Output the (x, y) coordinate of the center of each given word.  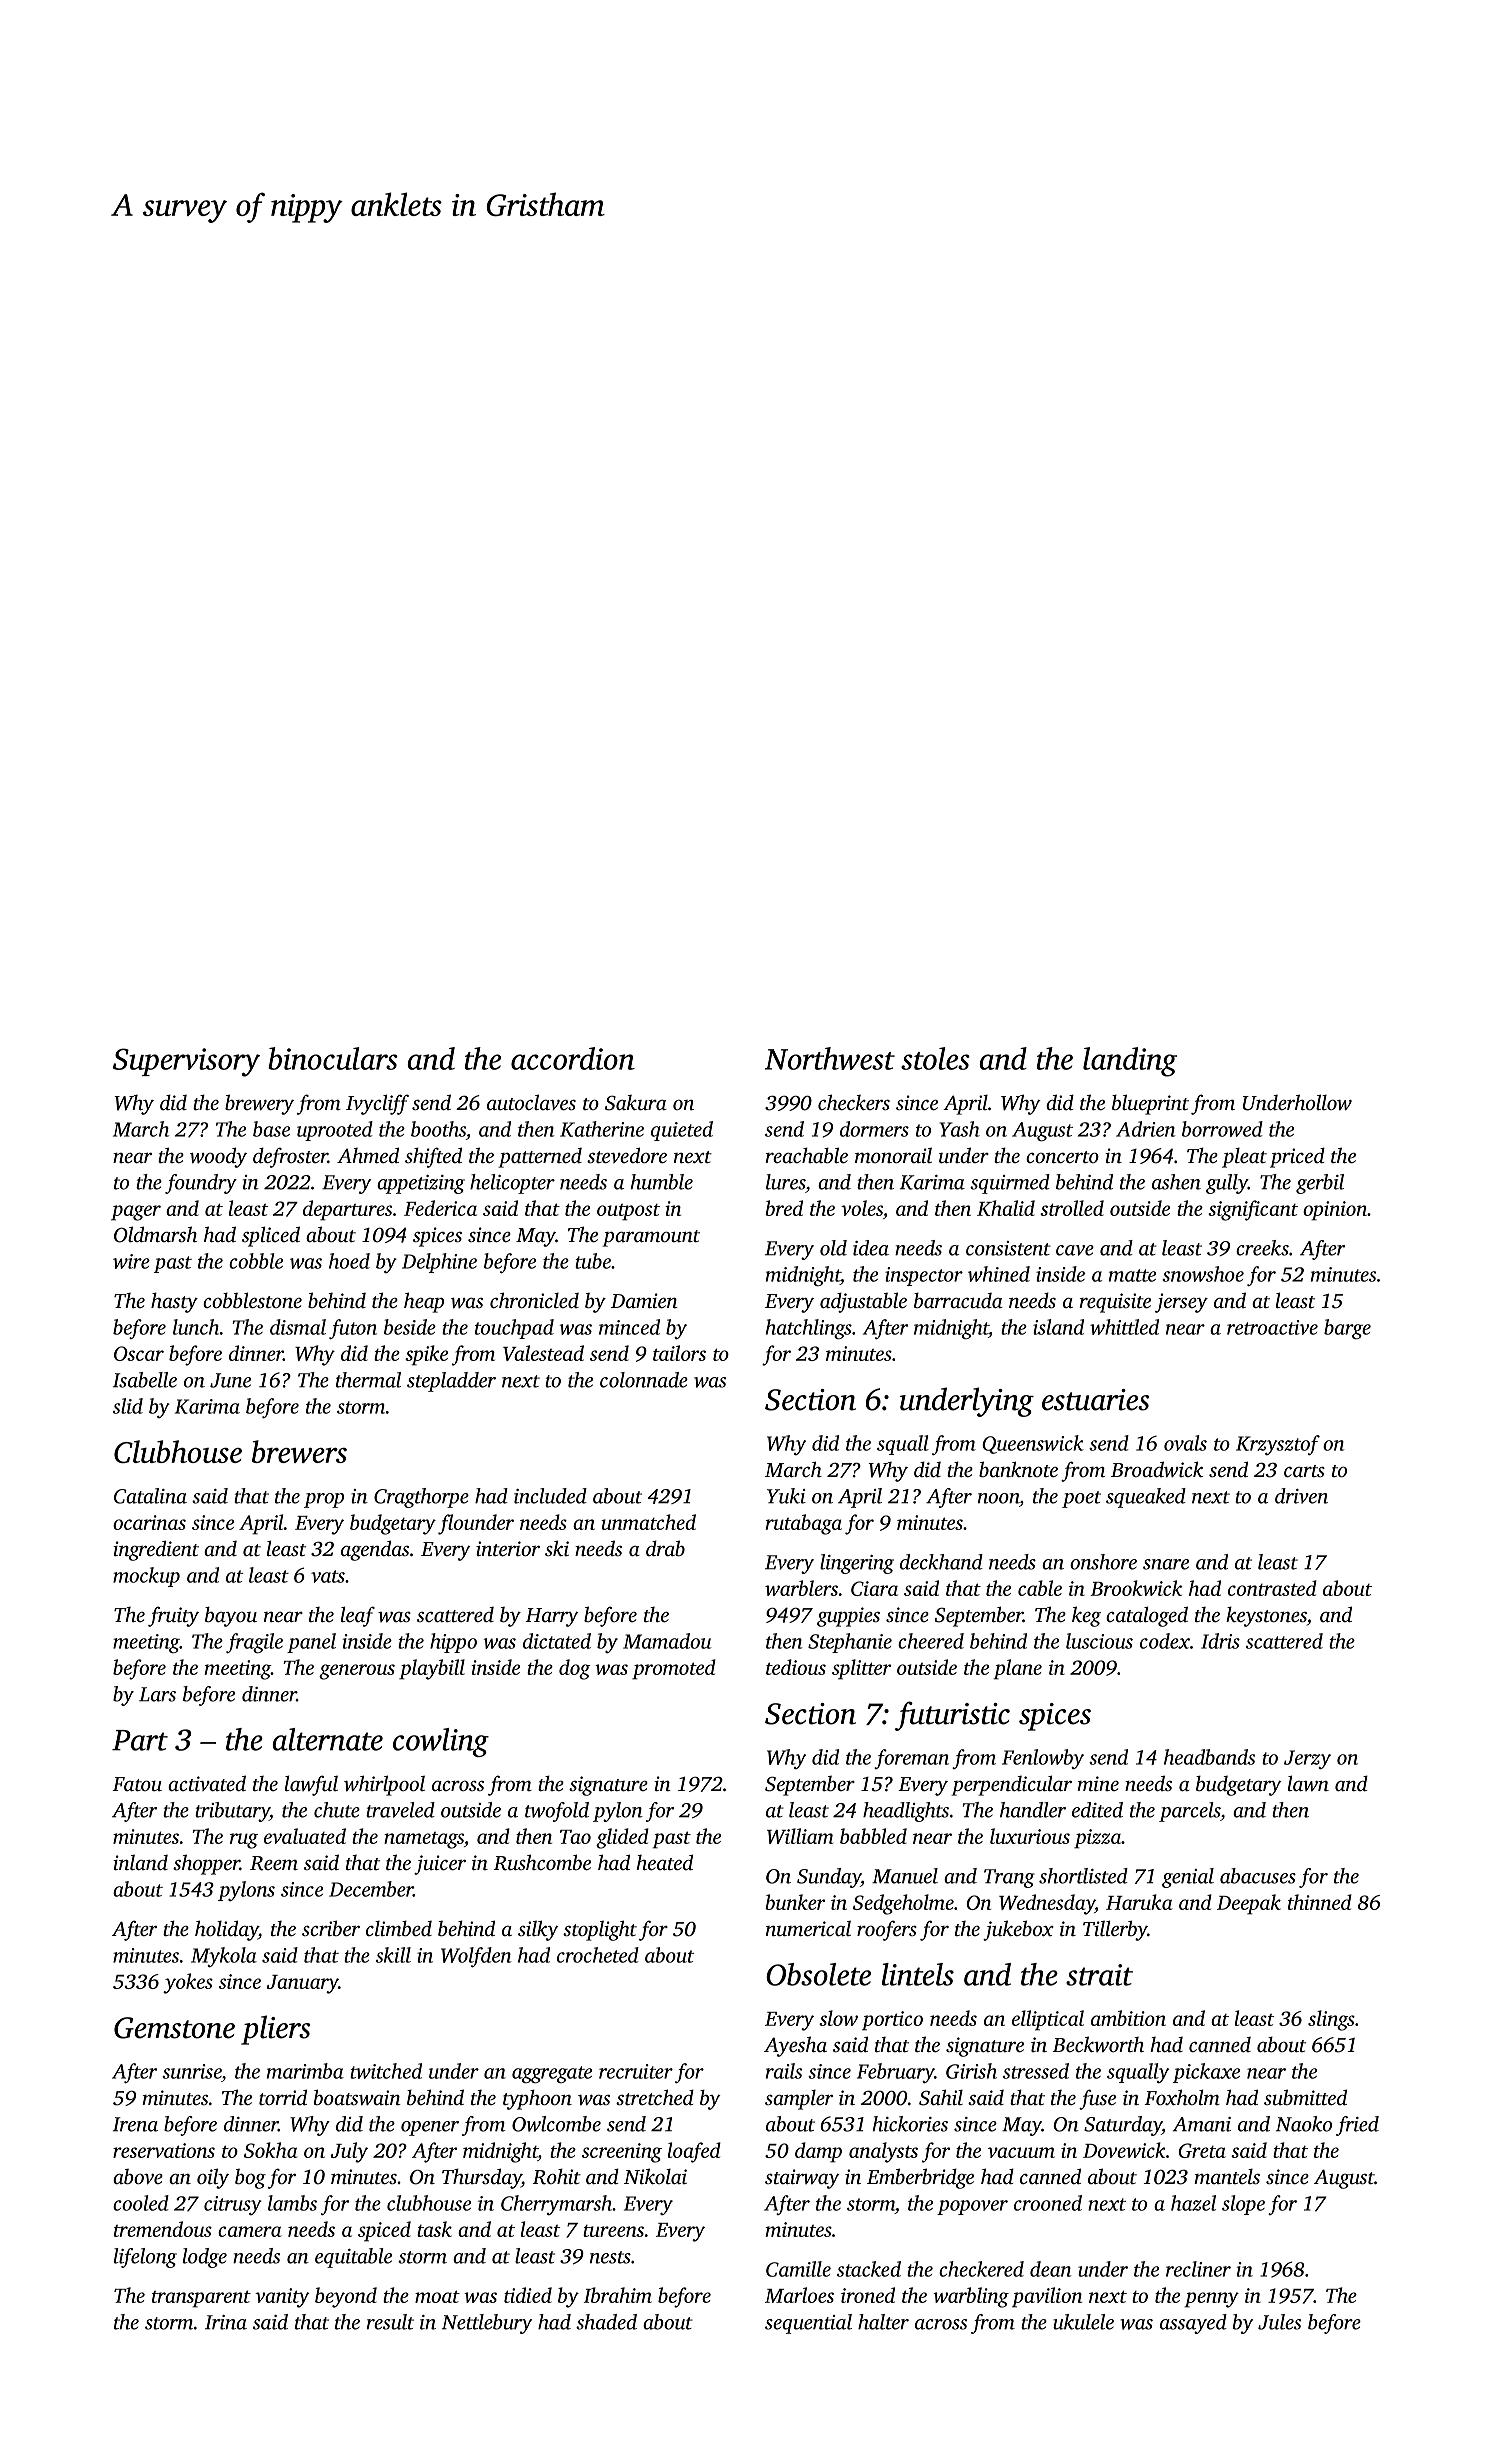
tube (593, 1261)
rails (784, 2071)
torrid (283, 2097)
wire (131, 1261)
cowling (441, 1742)
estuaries (1095, 1400)
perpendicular (1011, 1785)
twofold (557, 1812)
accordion (573, 1058)
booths (438, 1129)
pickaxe (1206, 2073)
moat (437, 2296)
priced (1297, 1157)
